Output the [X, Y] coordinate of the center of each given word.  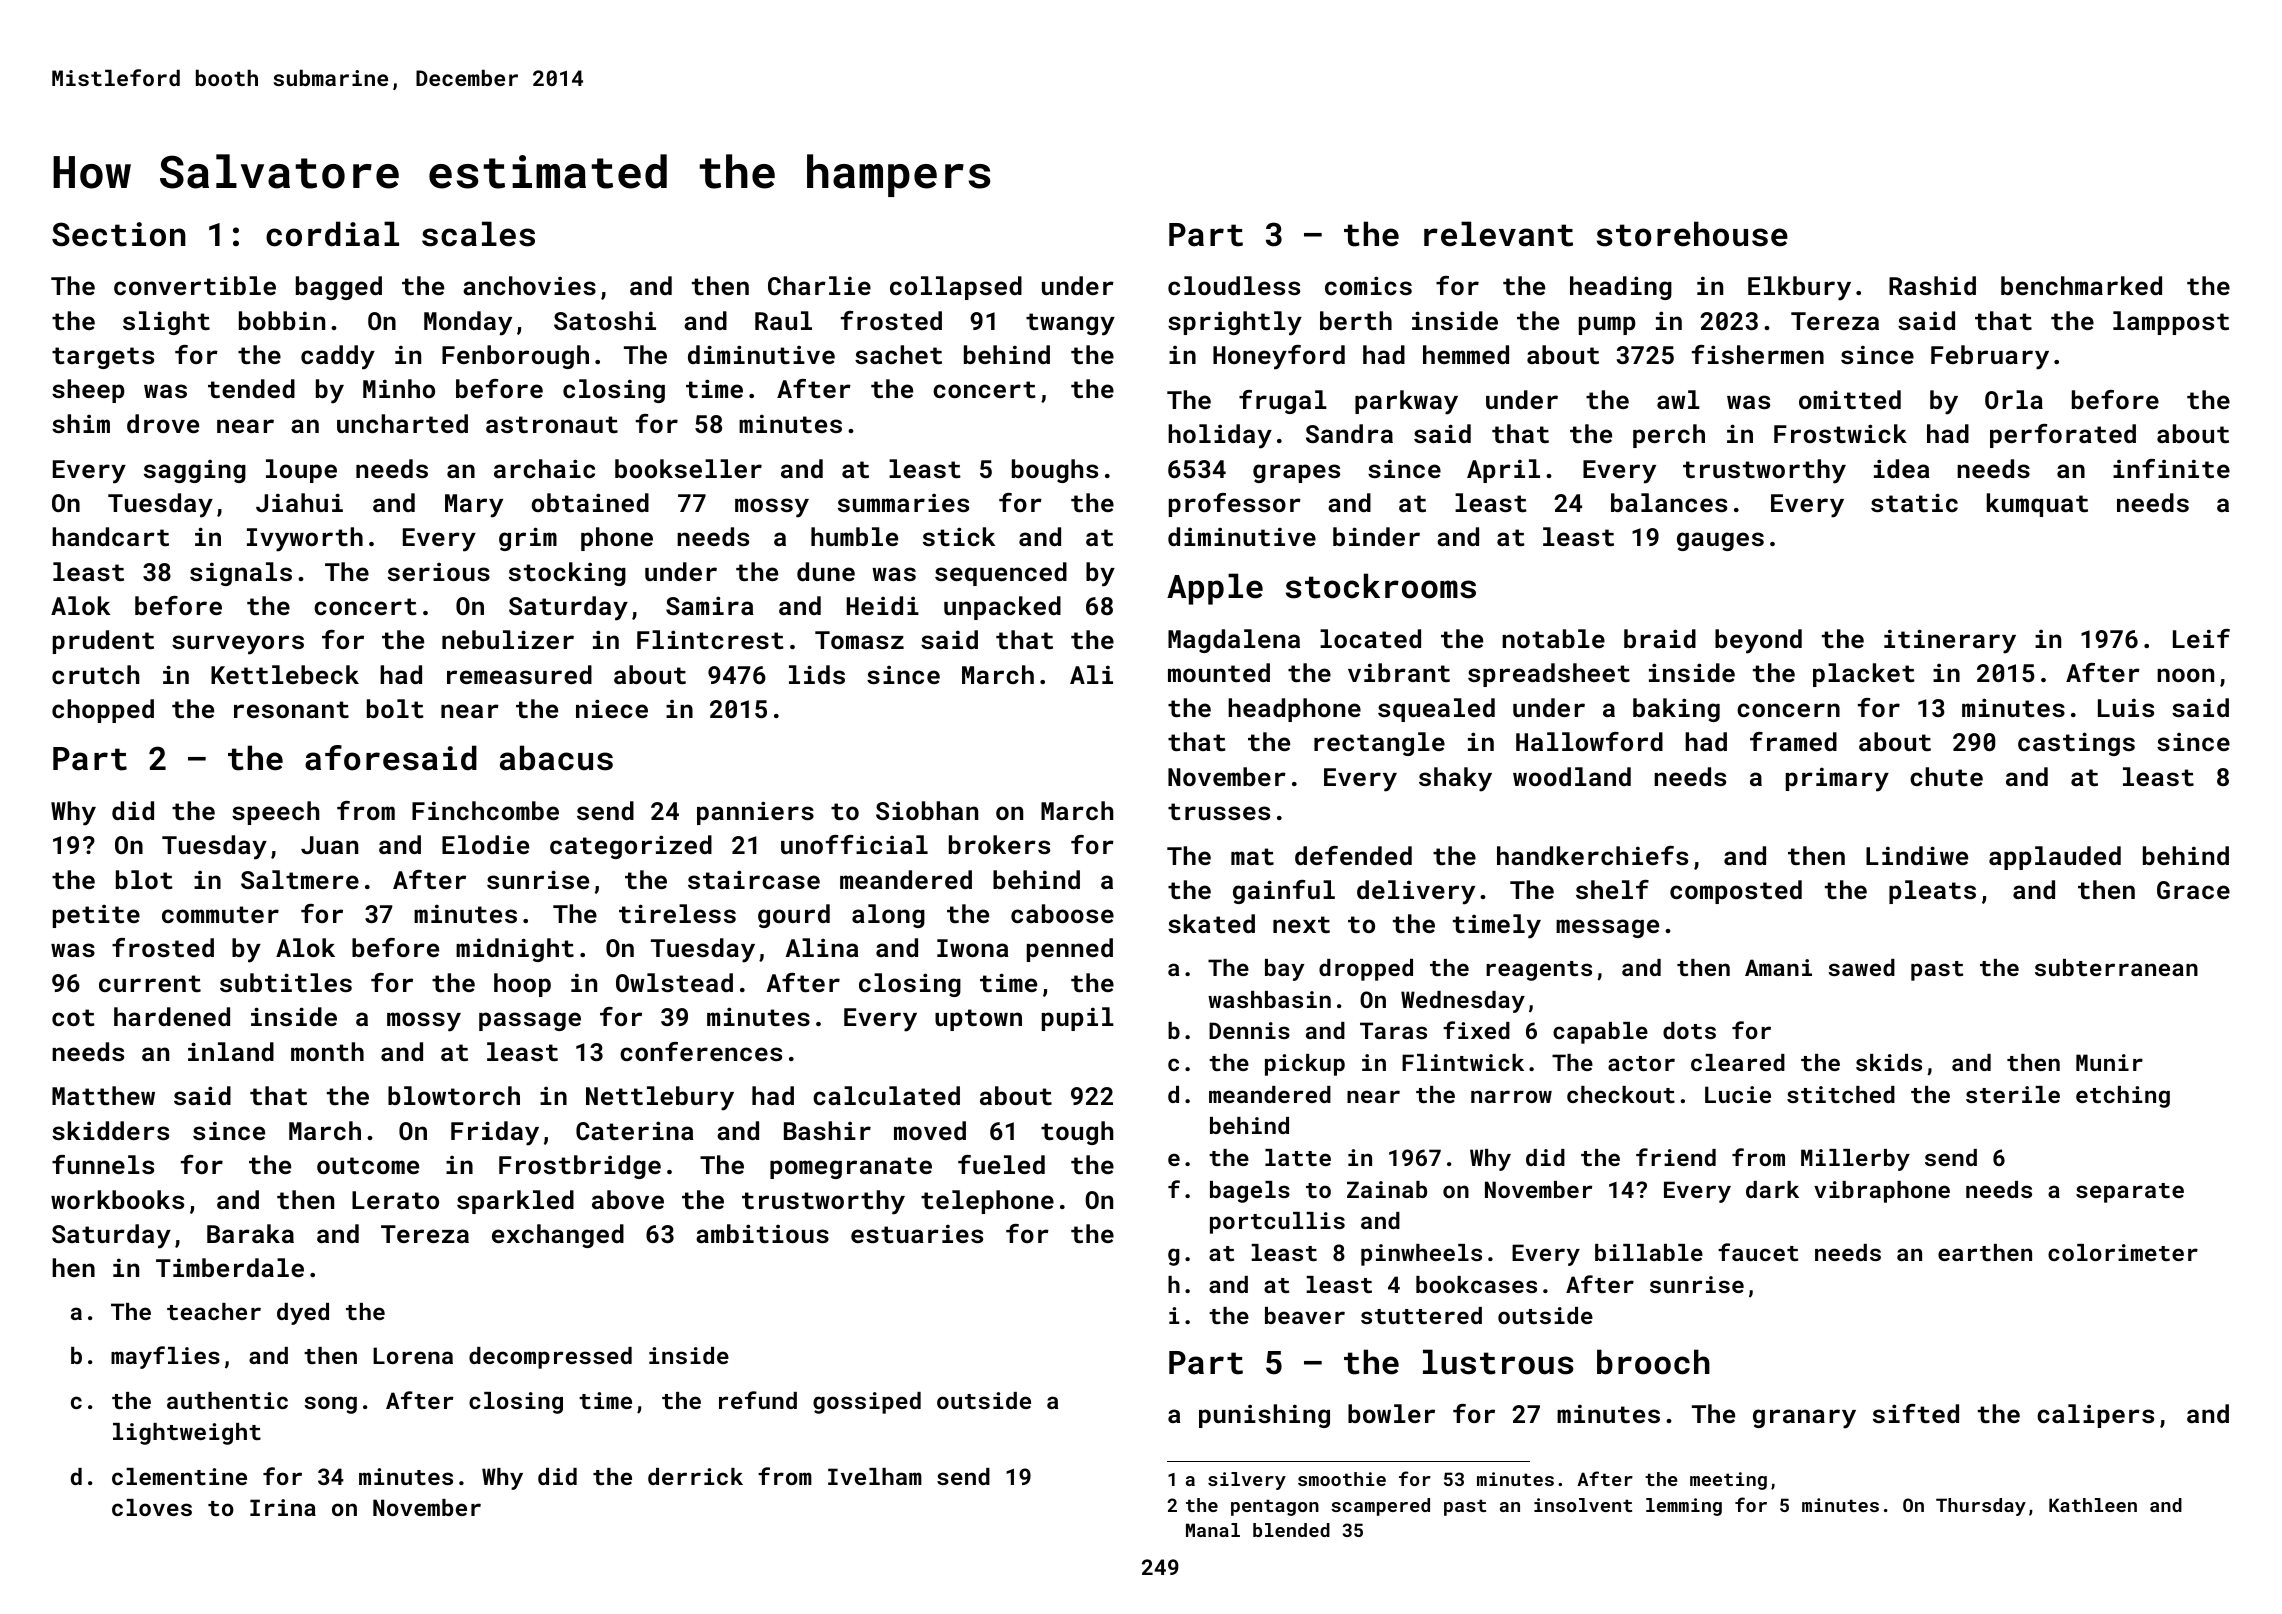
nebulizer [508, 639]
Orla [2014, 399]
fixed [1476, 1030]
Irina [283, 1507]
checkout [1621, 1094]
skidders [110, 1130]
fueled [1001, 1164]
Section [119, 234]
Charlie [819, 285]
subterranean [2116, 967]
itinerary [1950, 641]
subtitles [286, 982]
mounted [1219, 672]
